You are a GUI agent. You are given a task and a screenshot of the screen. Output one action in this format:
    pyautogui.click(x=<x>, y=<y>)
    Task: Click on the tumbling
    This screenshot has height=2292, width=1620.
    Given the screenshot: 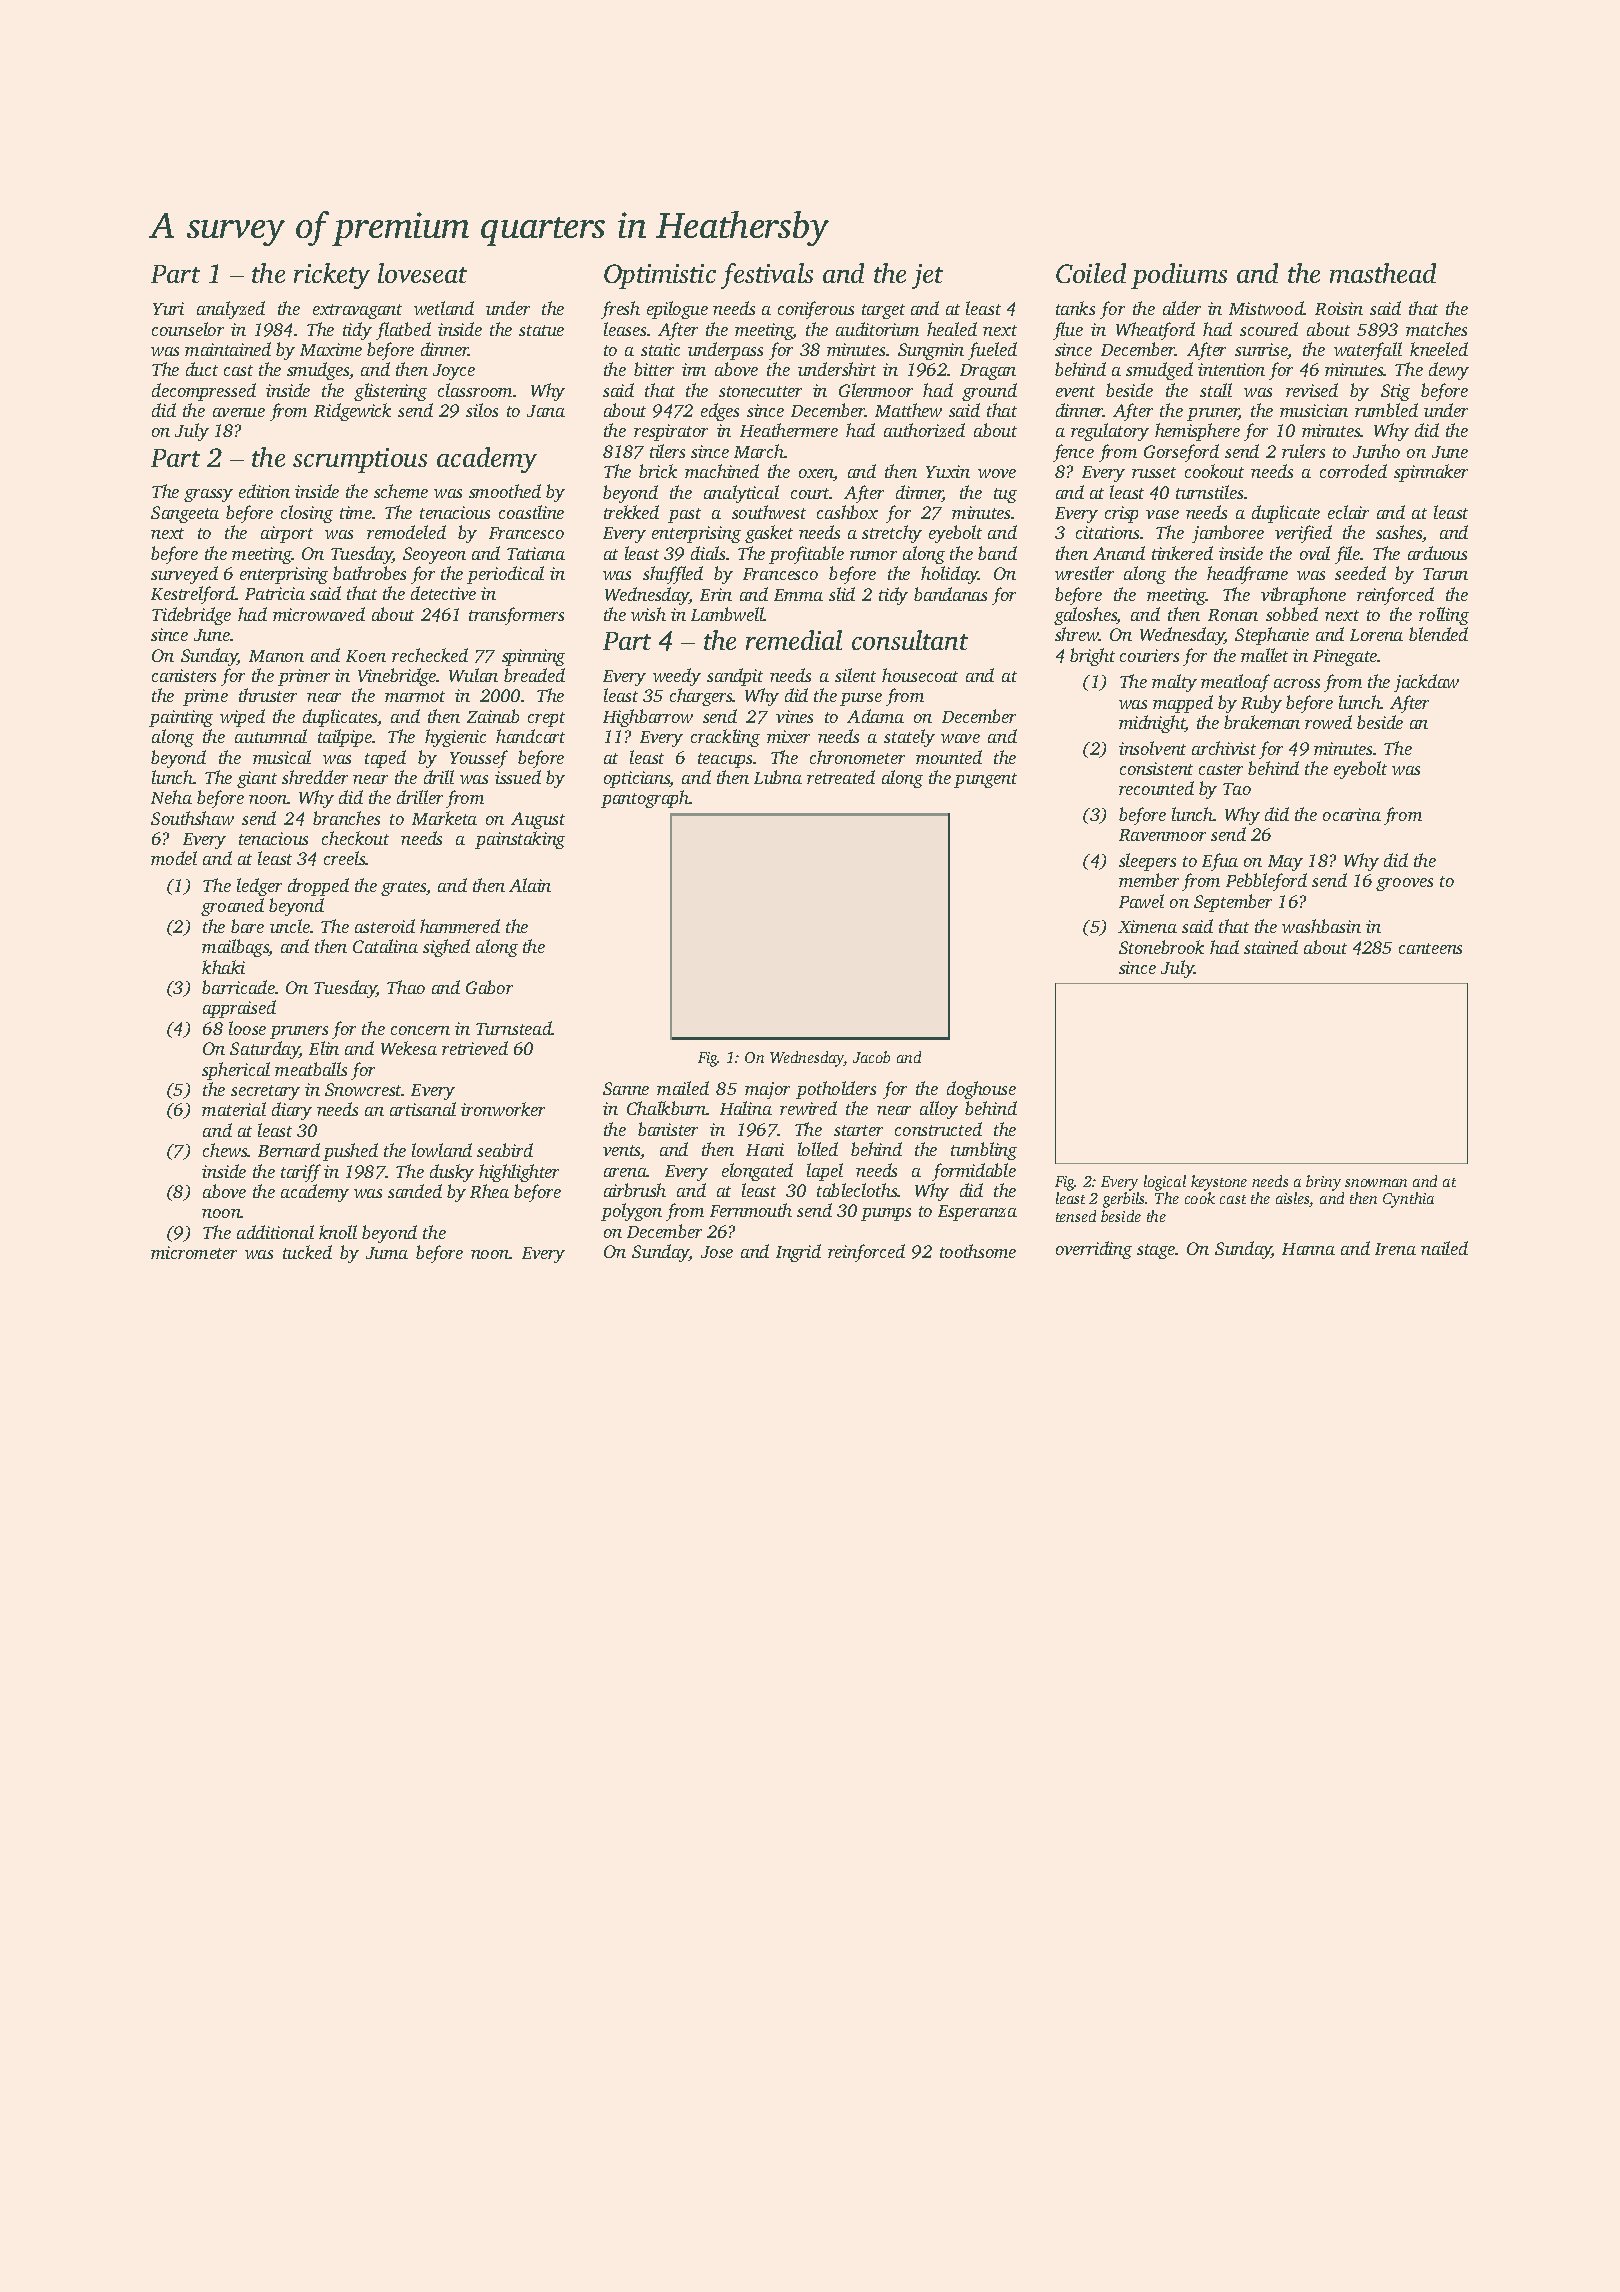 What is the action you would take?
    pyautogui.click(x=984, y=1151)
